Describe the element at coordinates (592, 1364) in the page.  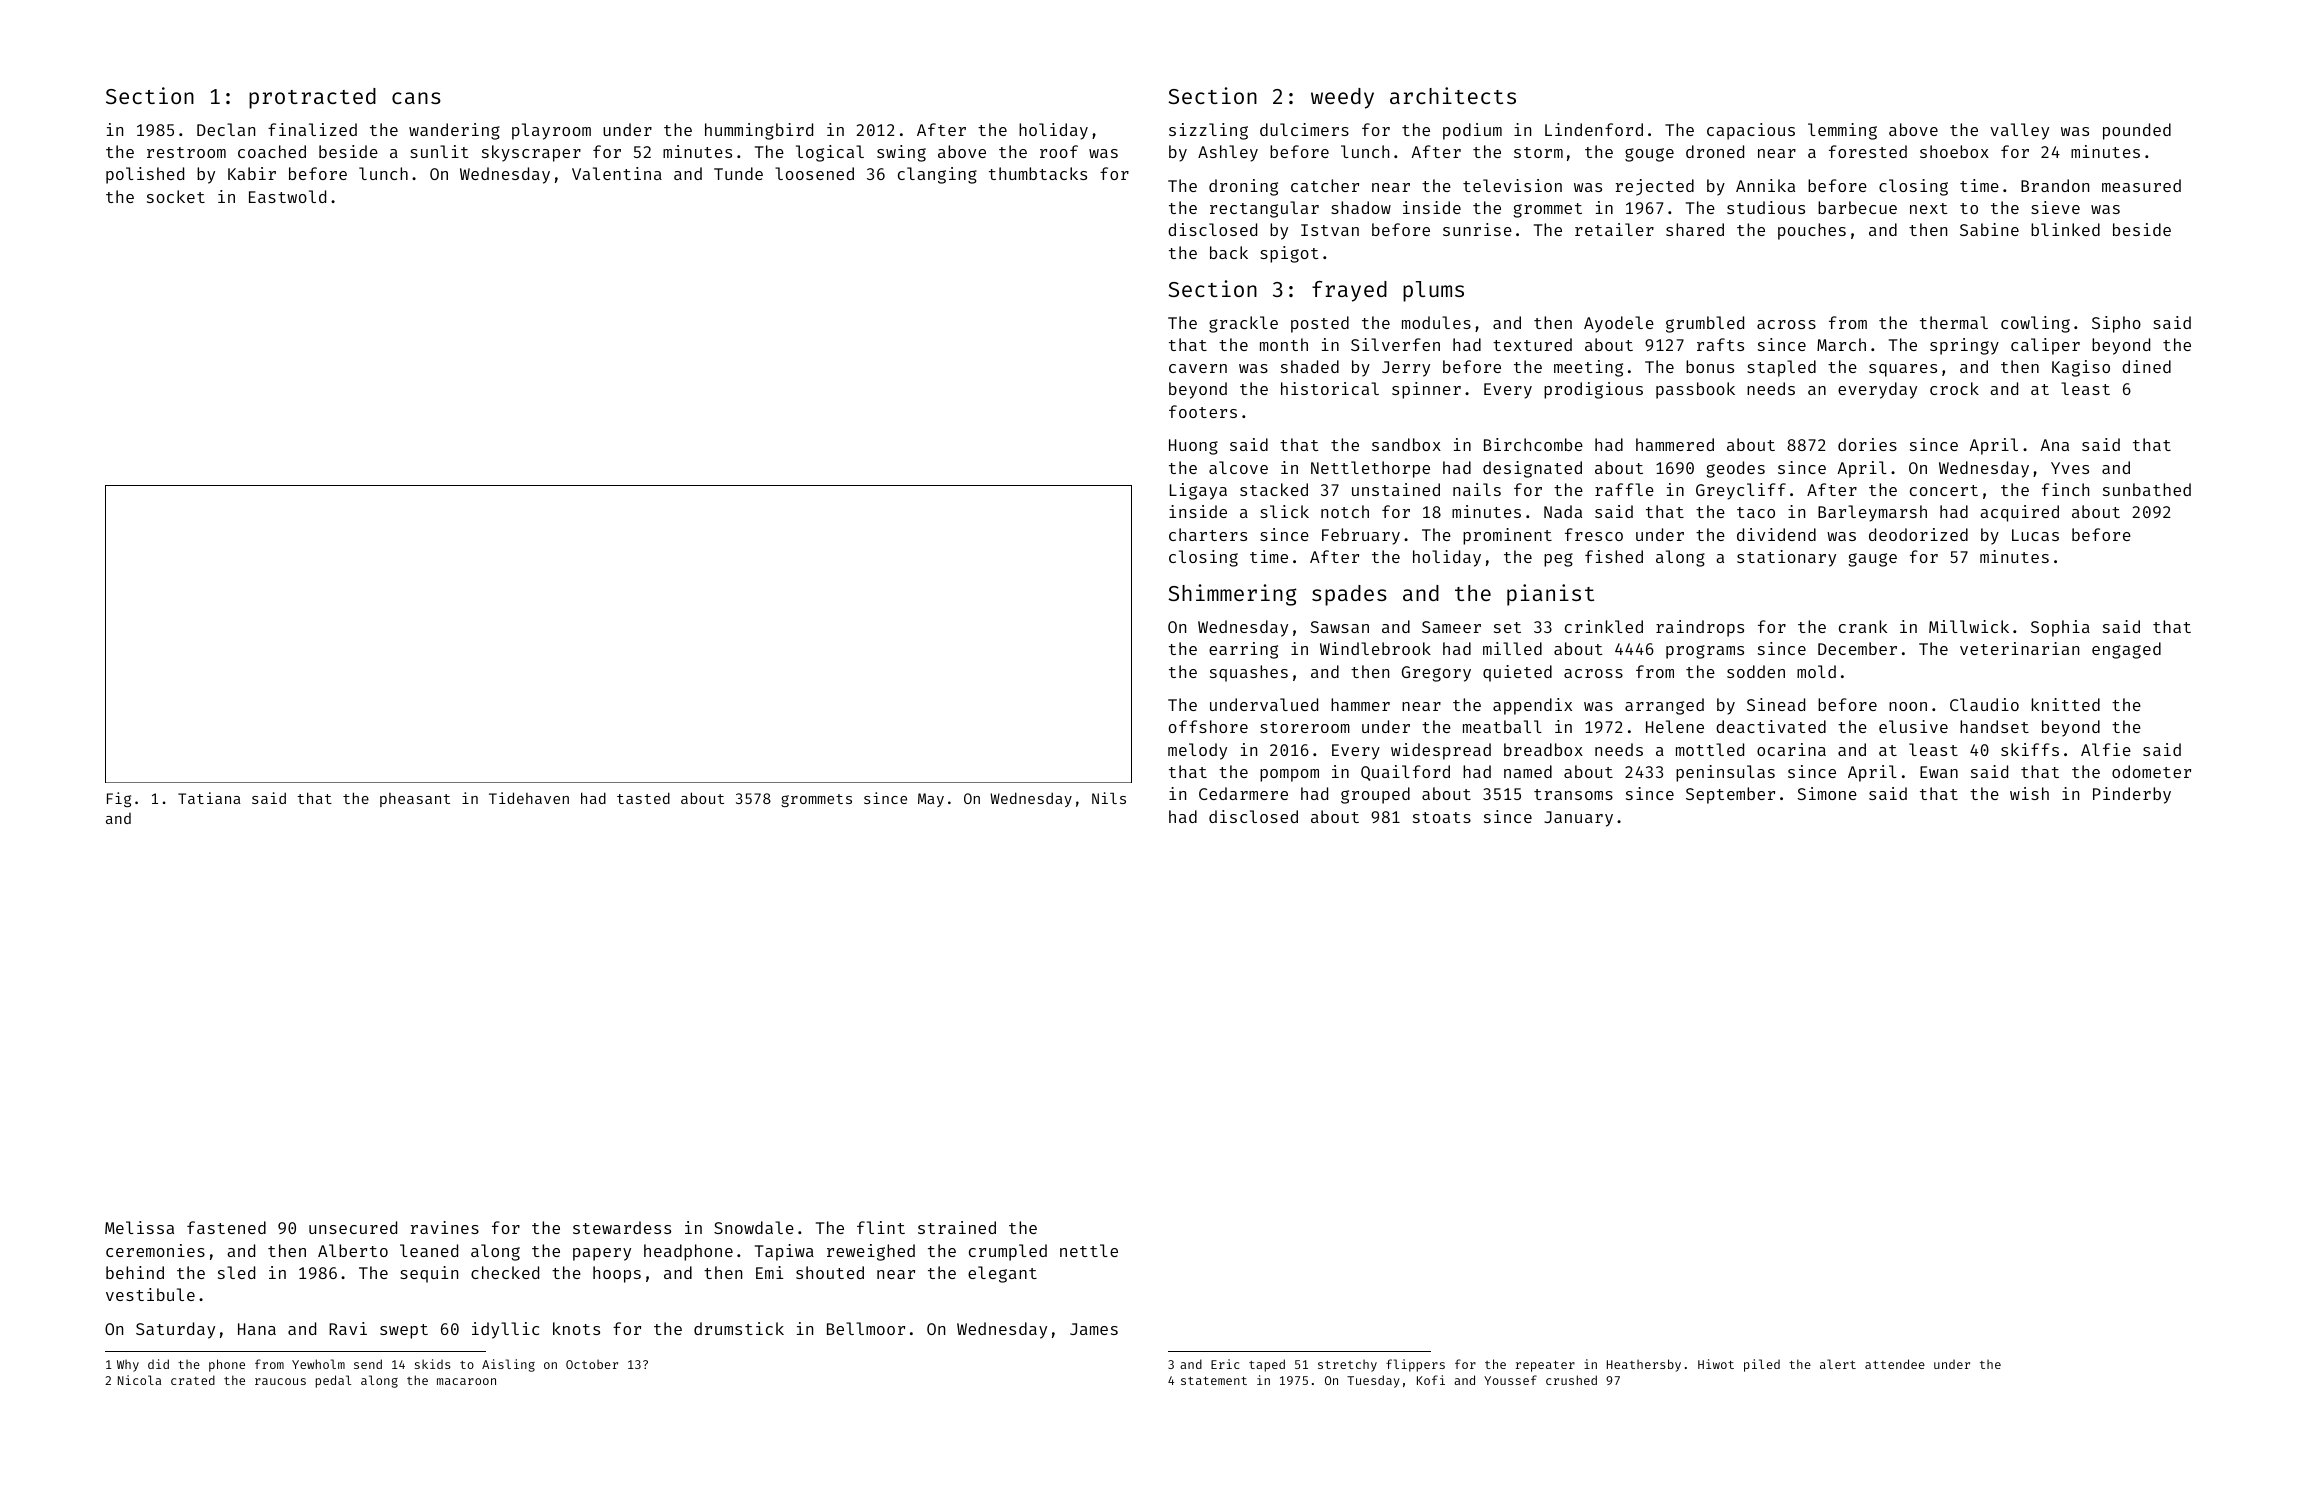
I see `October` at that location.
